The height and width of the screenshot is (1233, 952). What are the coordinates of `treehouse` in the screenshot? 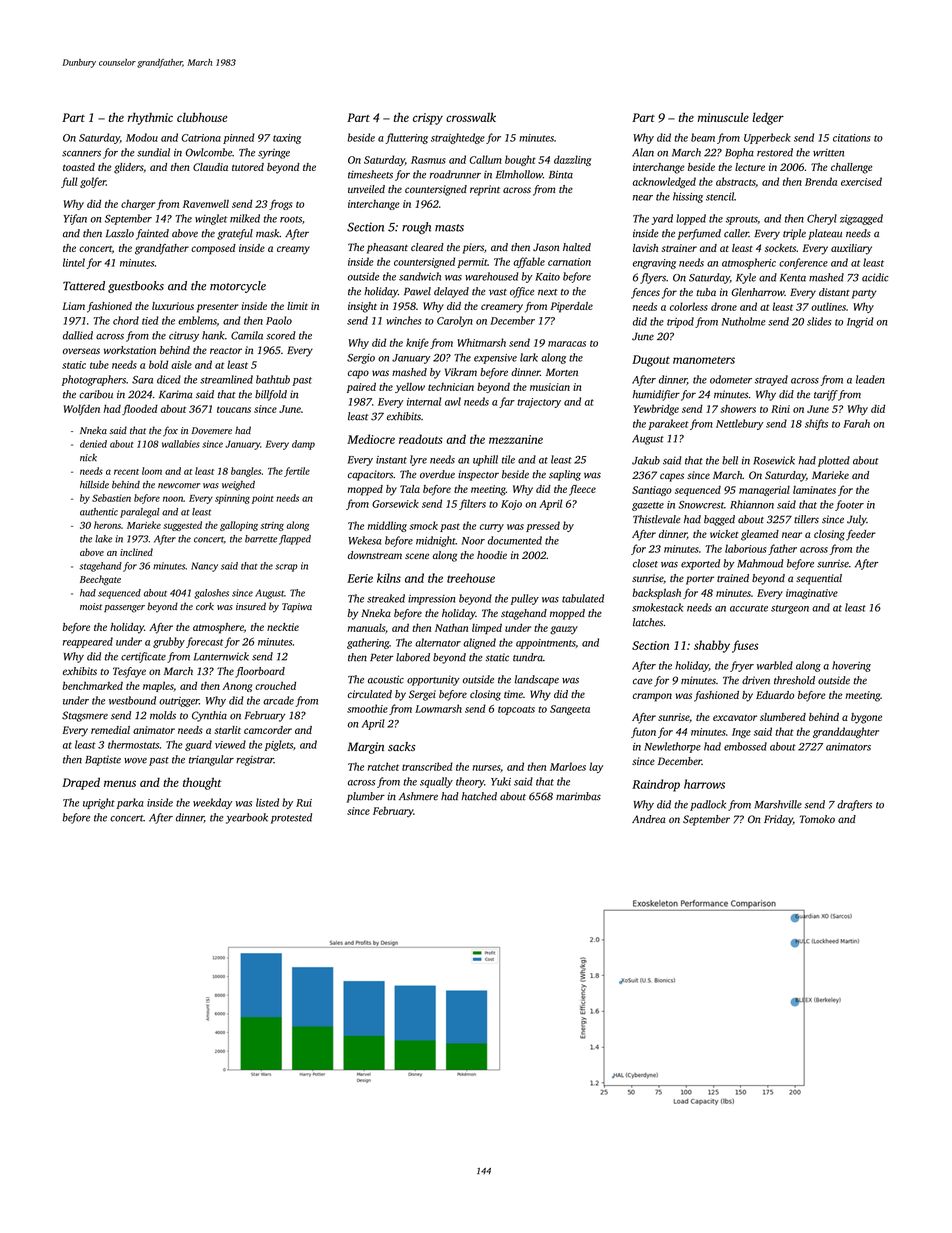 It's located at (471, 578).
